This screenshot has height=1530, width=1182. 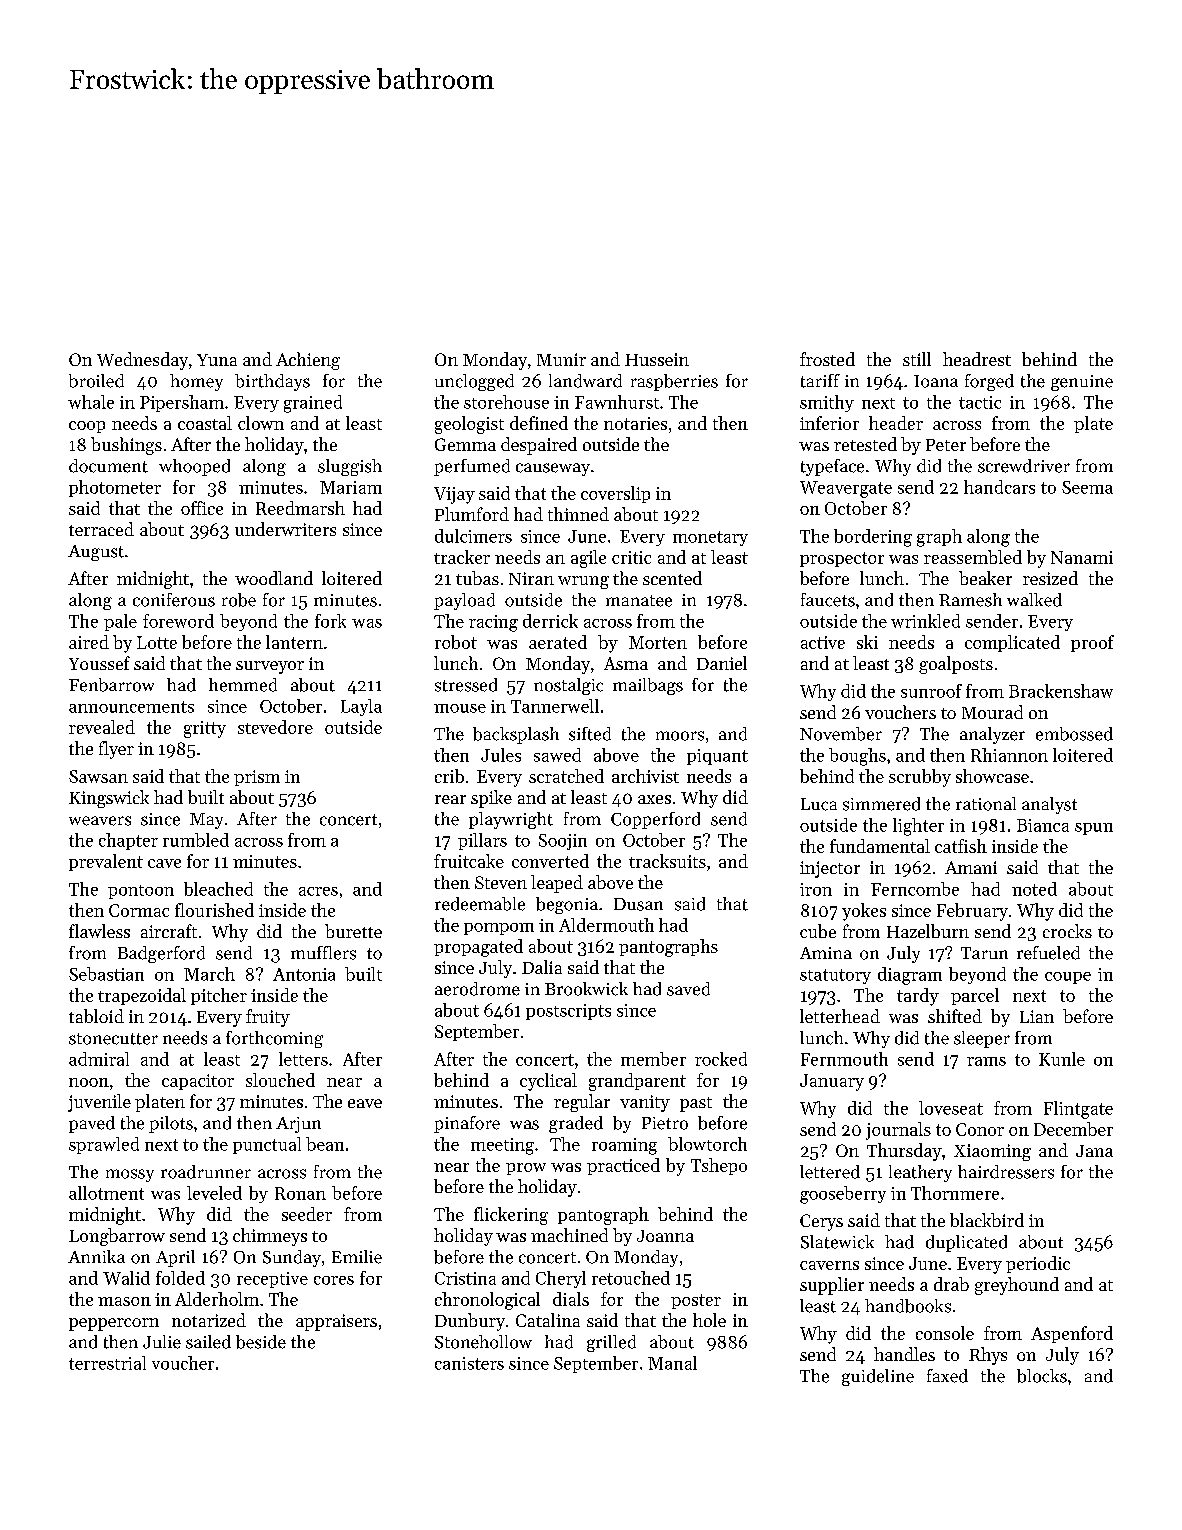 I want to click on trapezoidal, so click(x=142, y=996).
